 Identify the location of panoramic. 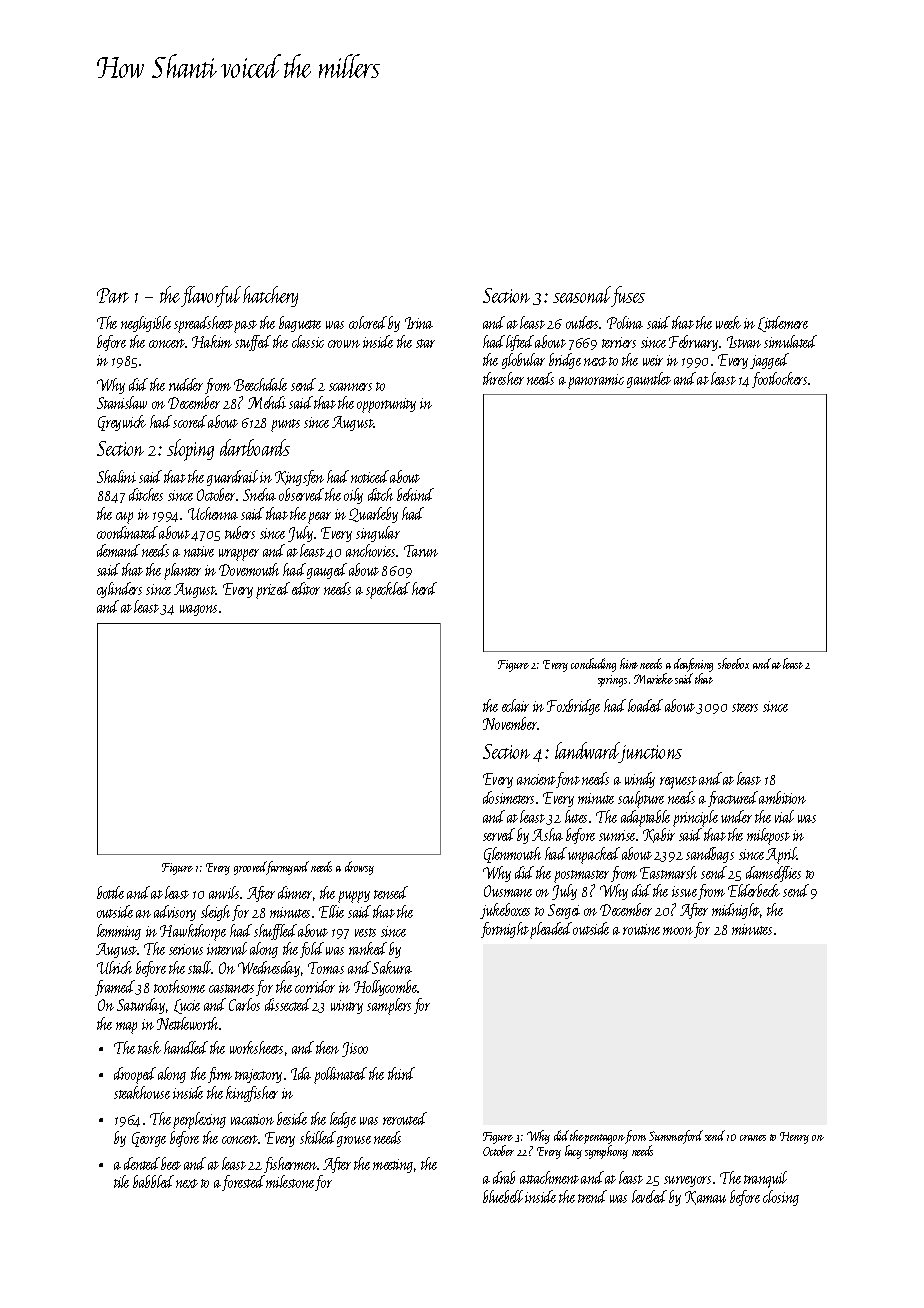
(596, 381).
